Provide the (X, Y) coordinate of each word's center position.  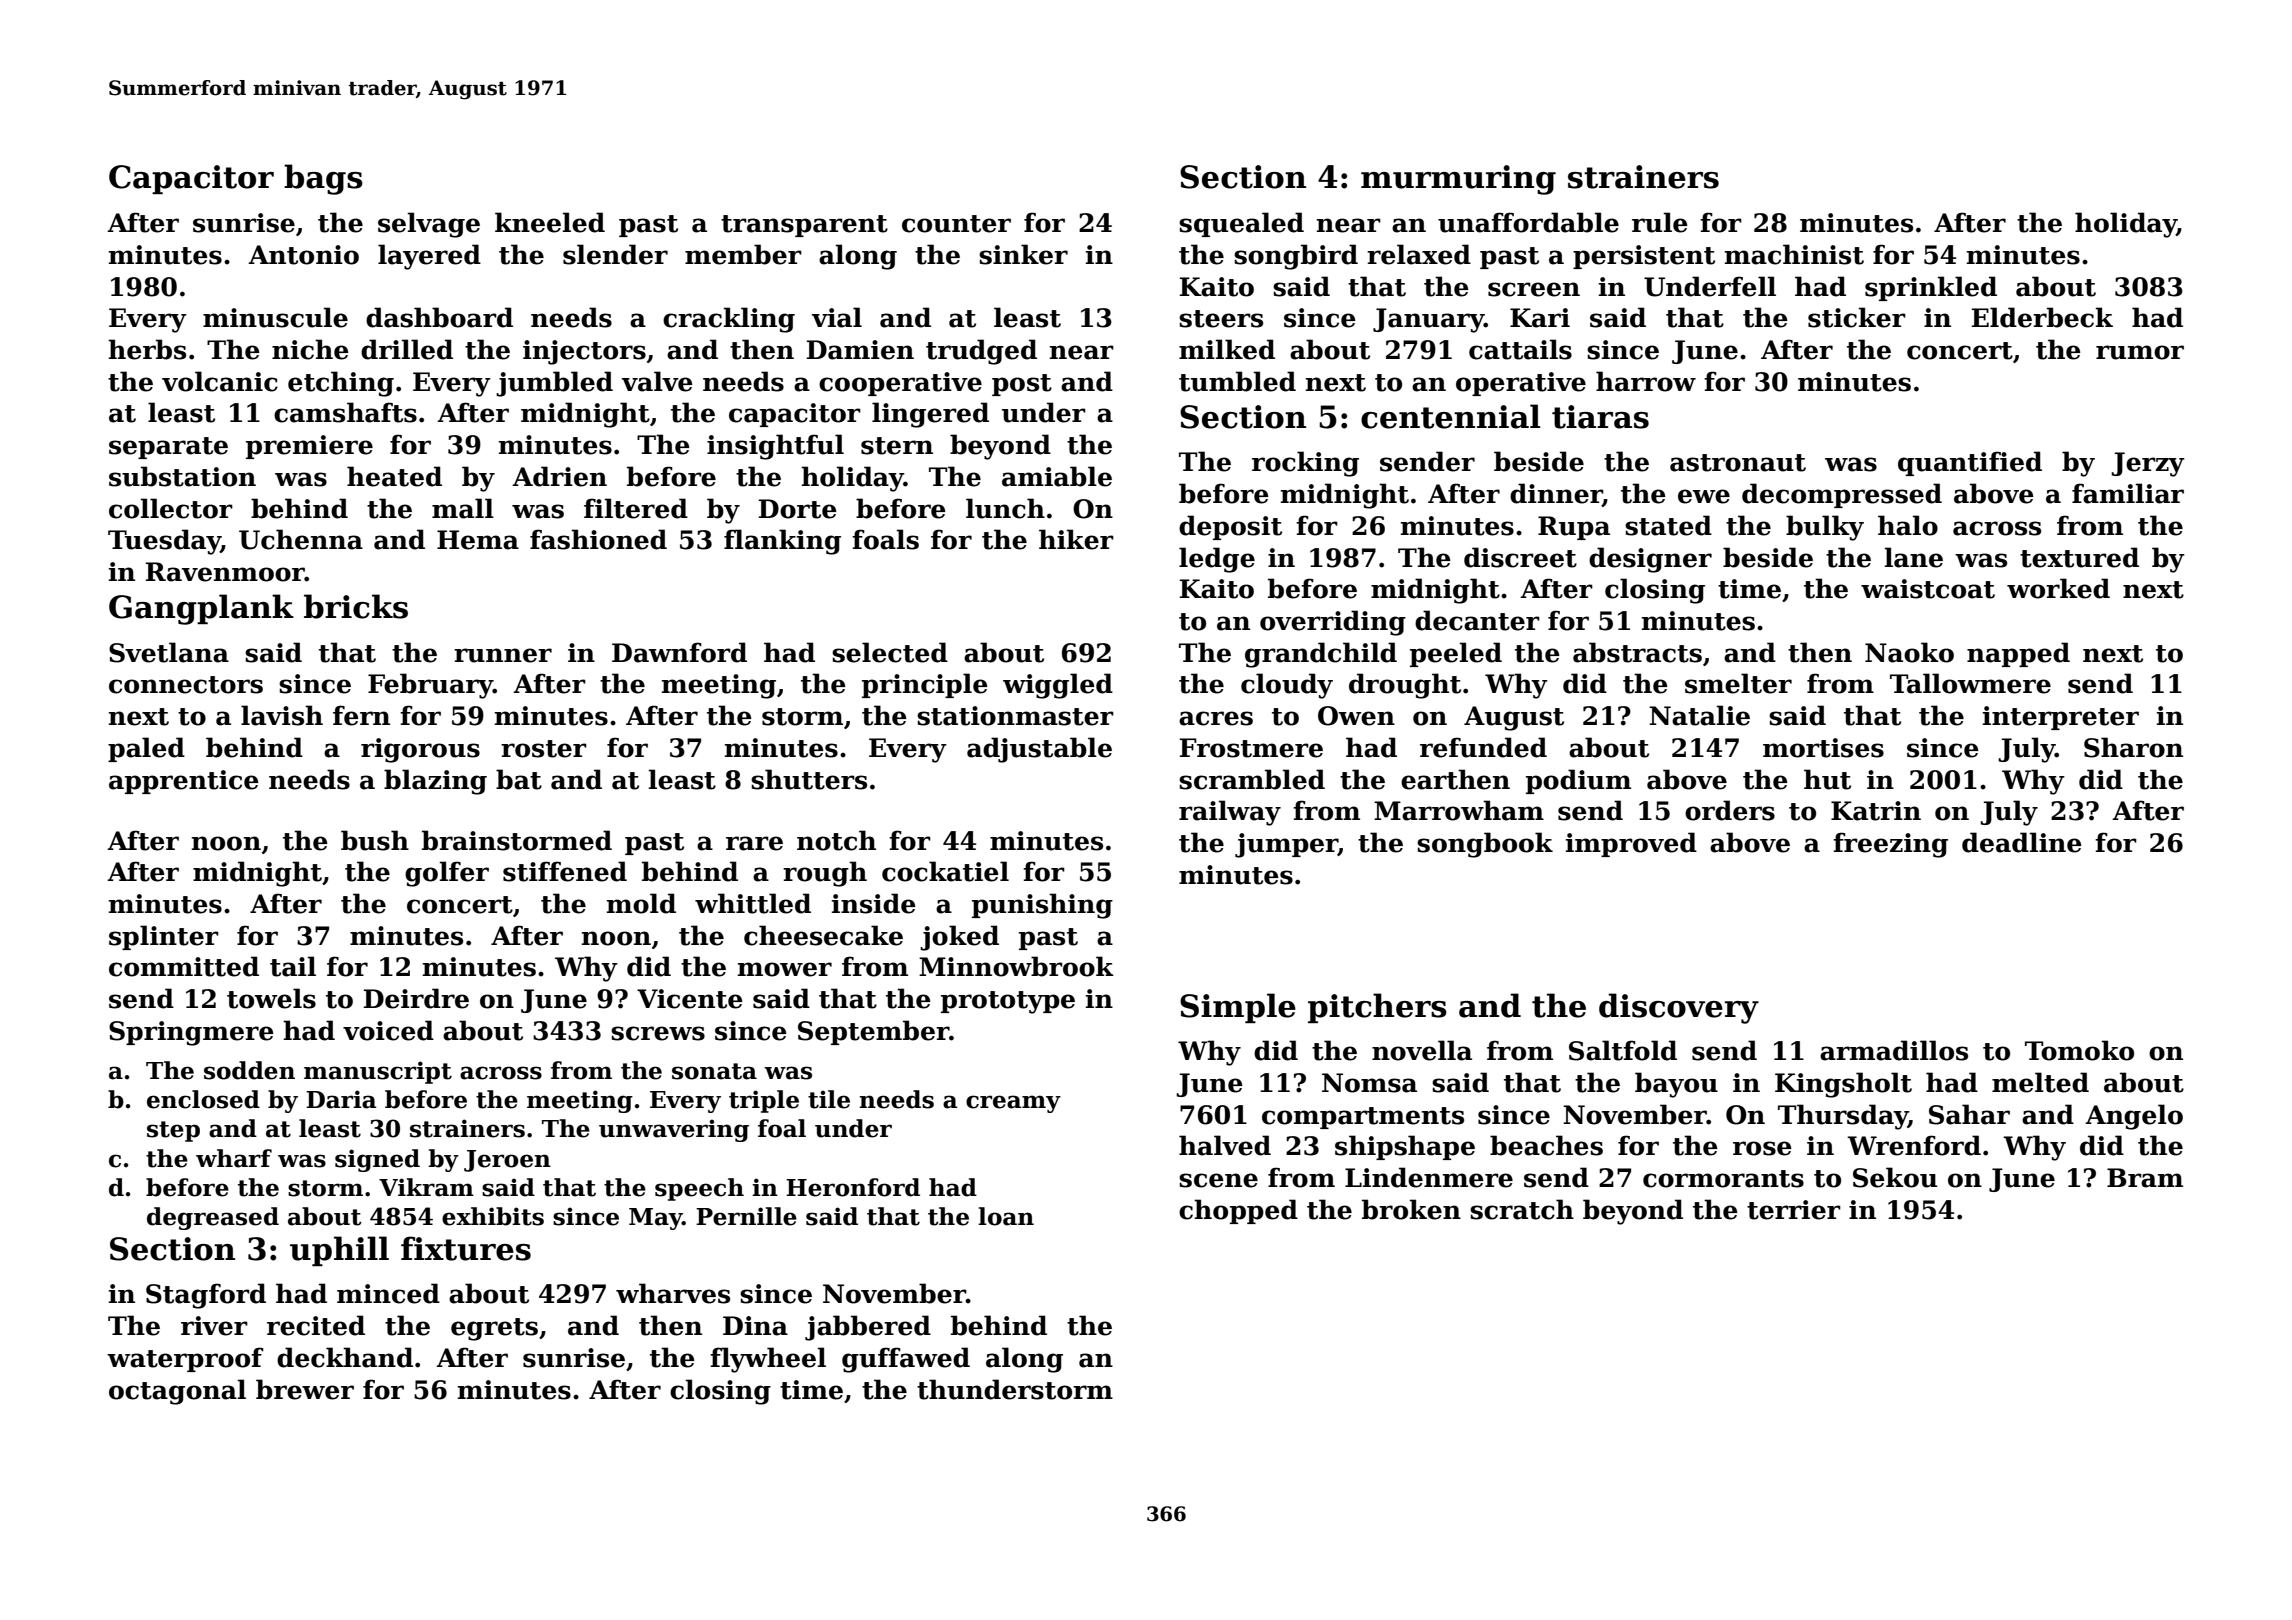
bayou (1676, 1085)
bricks (356, 606)
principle (925, 685)
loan (1006, 1216)
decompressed (1842, 495)
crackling (729, 320)
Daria (341, 1099)
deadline (2022, 842)
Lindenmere (1429, 1177)
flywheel (768, 1360)
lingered (930, 415)
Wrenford (1914, 1145)
